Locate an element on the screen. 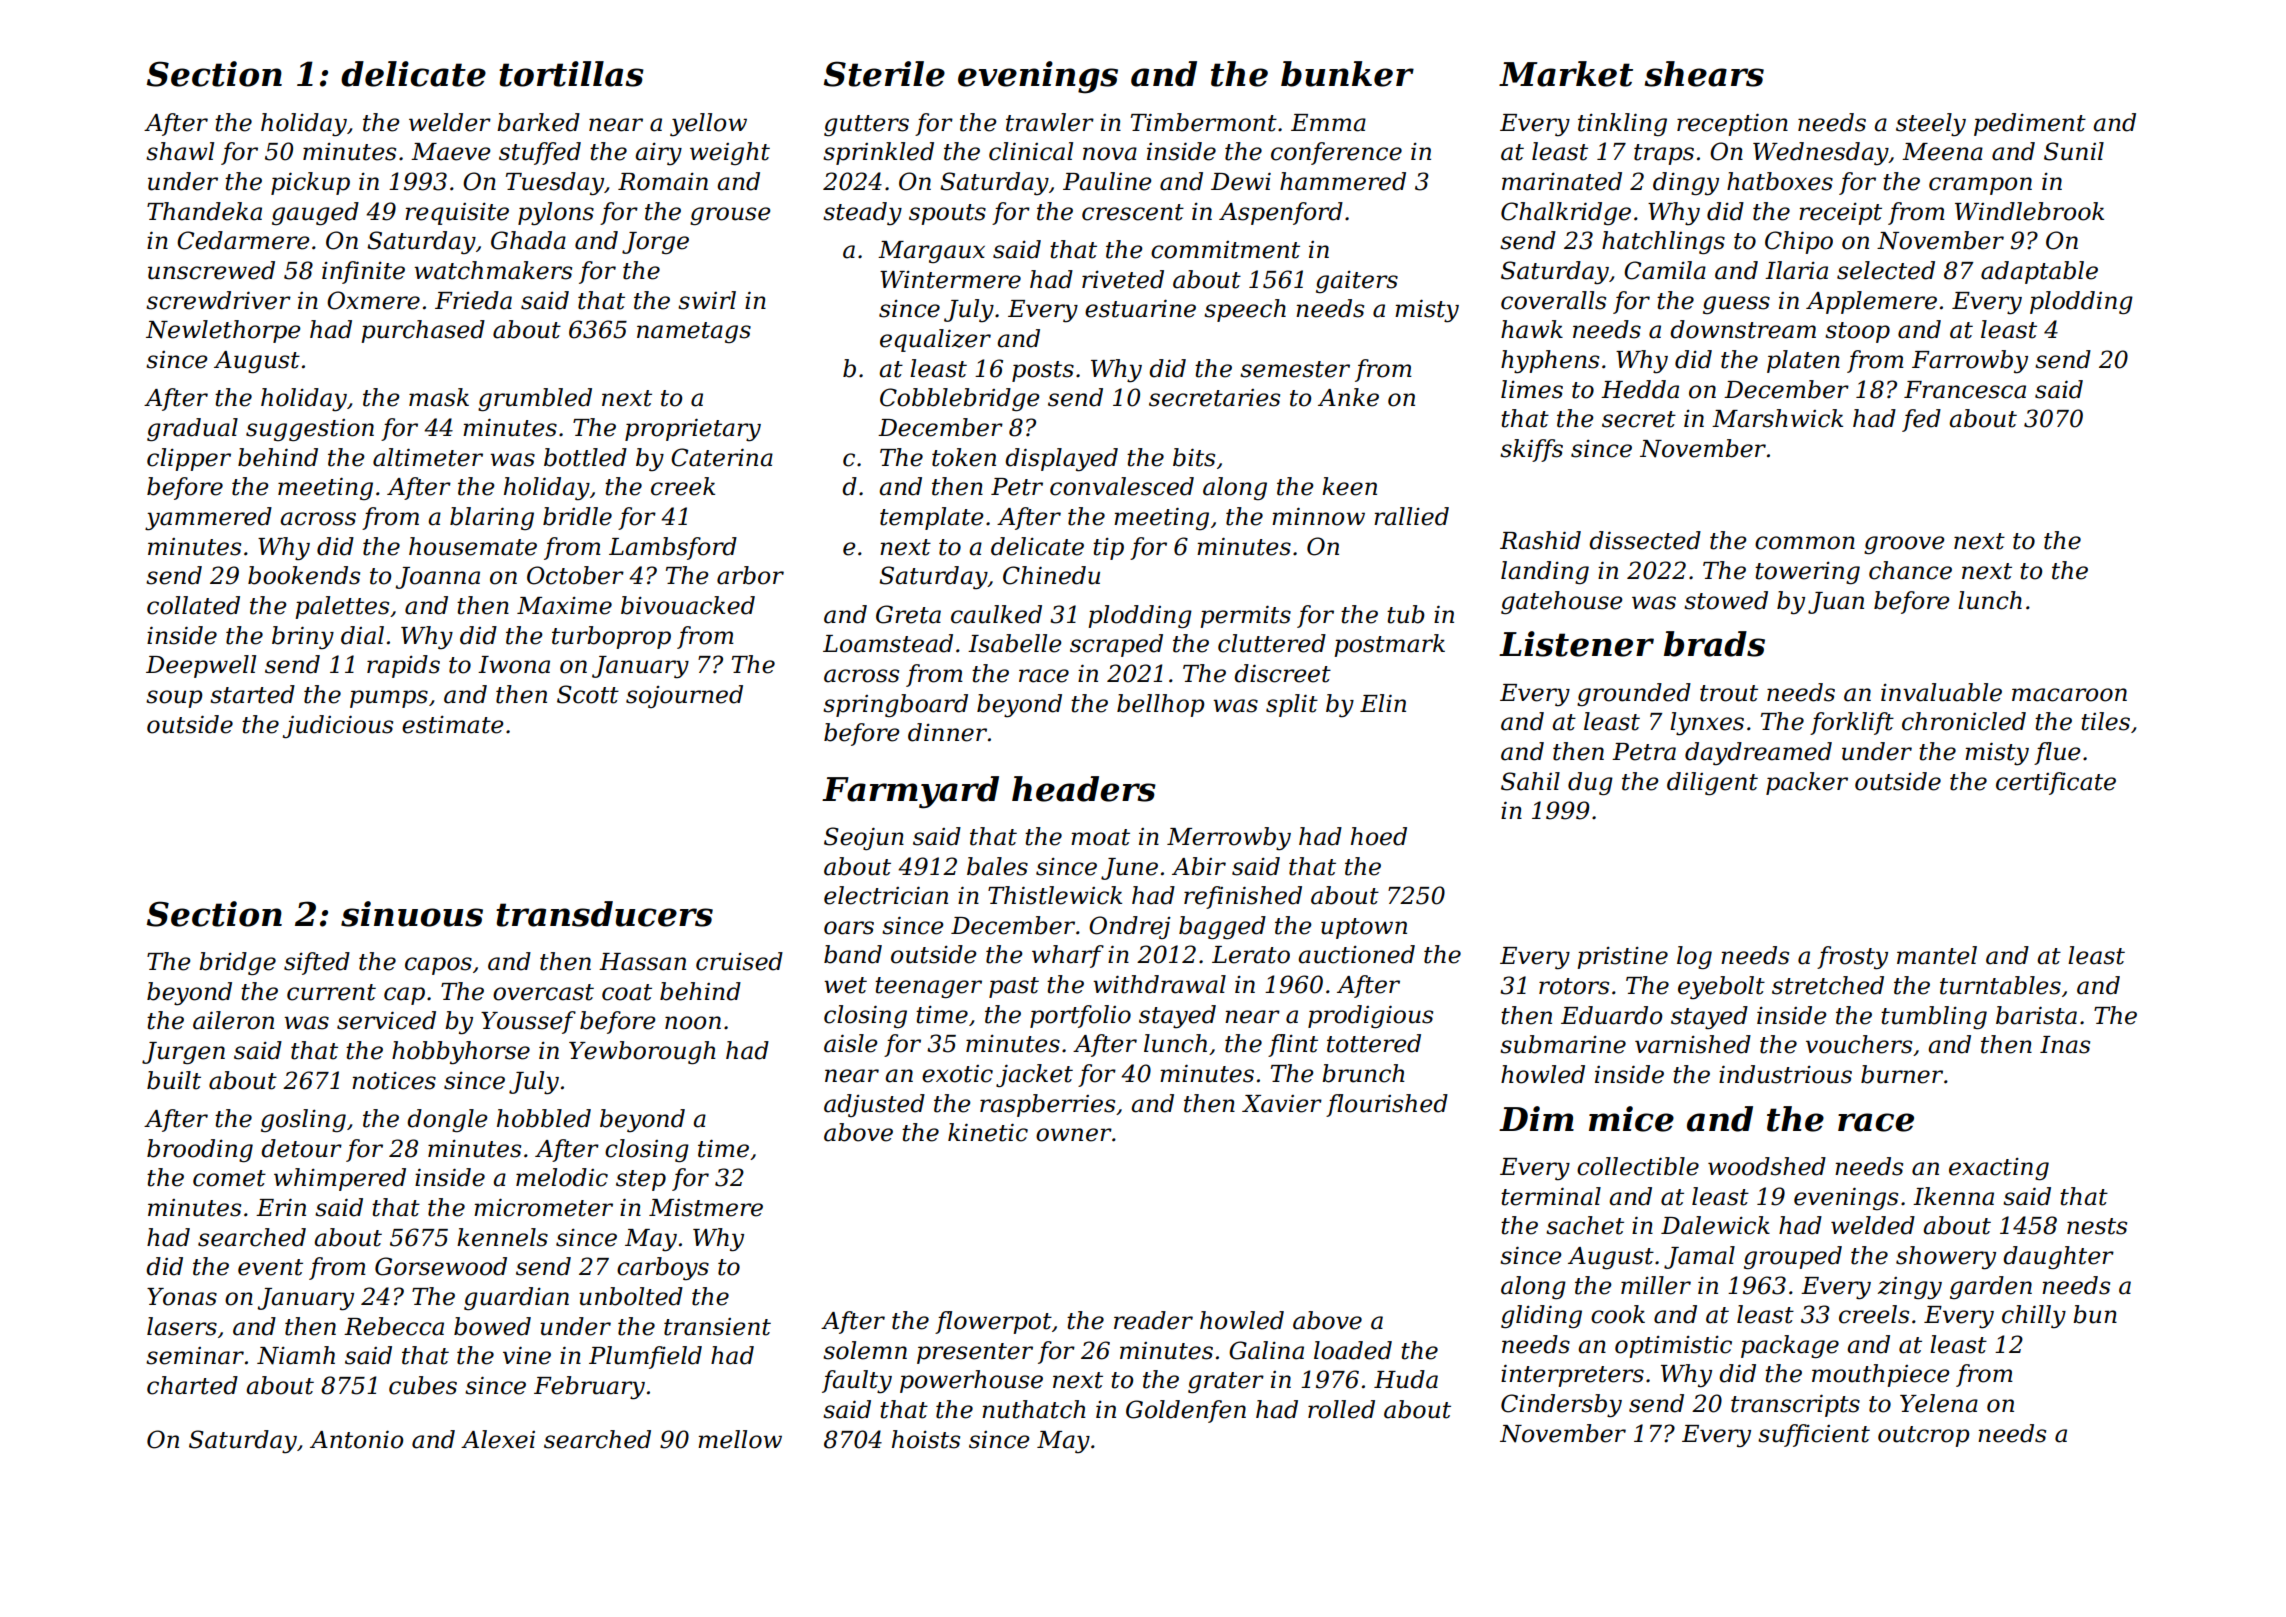 This screenshot has width=2286, height=1617. Chalkridge is located at coordinates (1566, 213).
